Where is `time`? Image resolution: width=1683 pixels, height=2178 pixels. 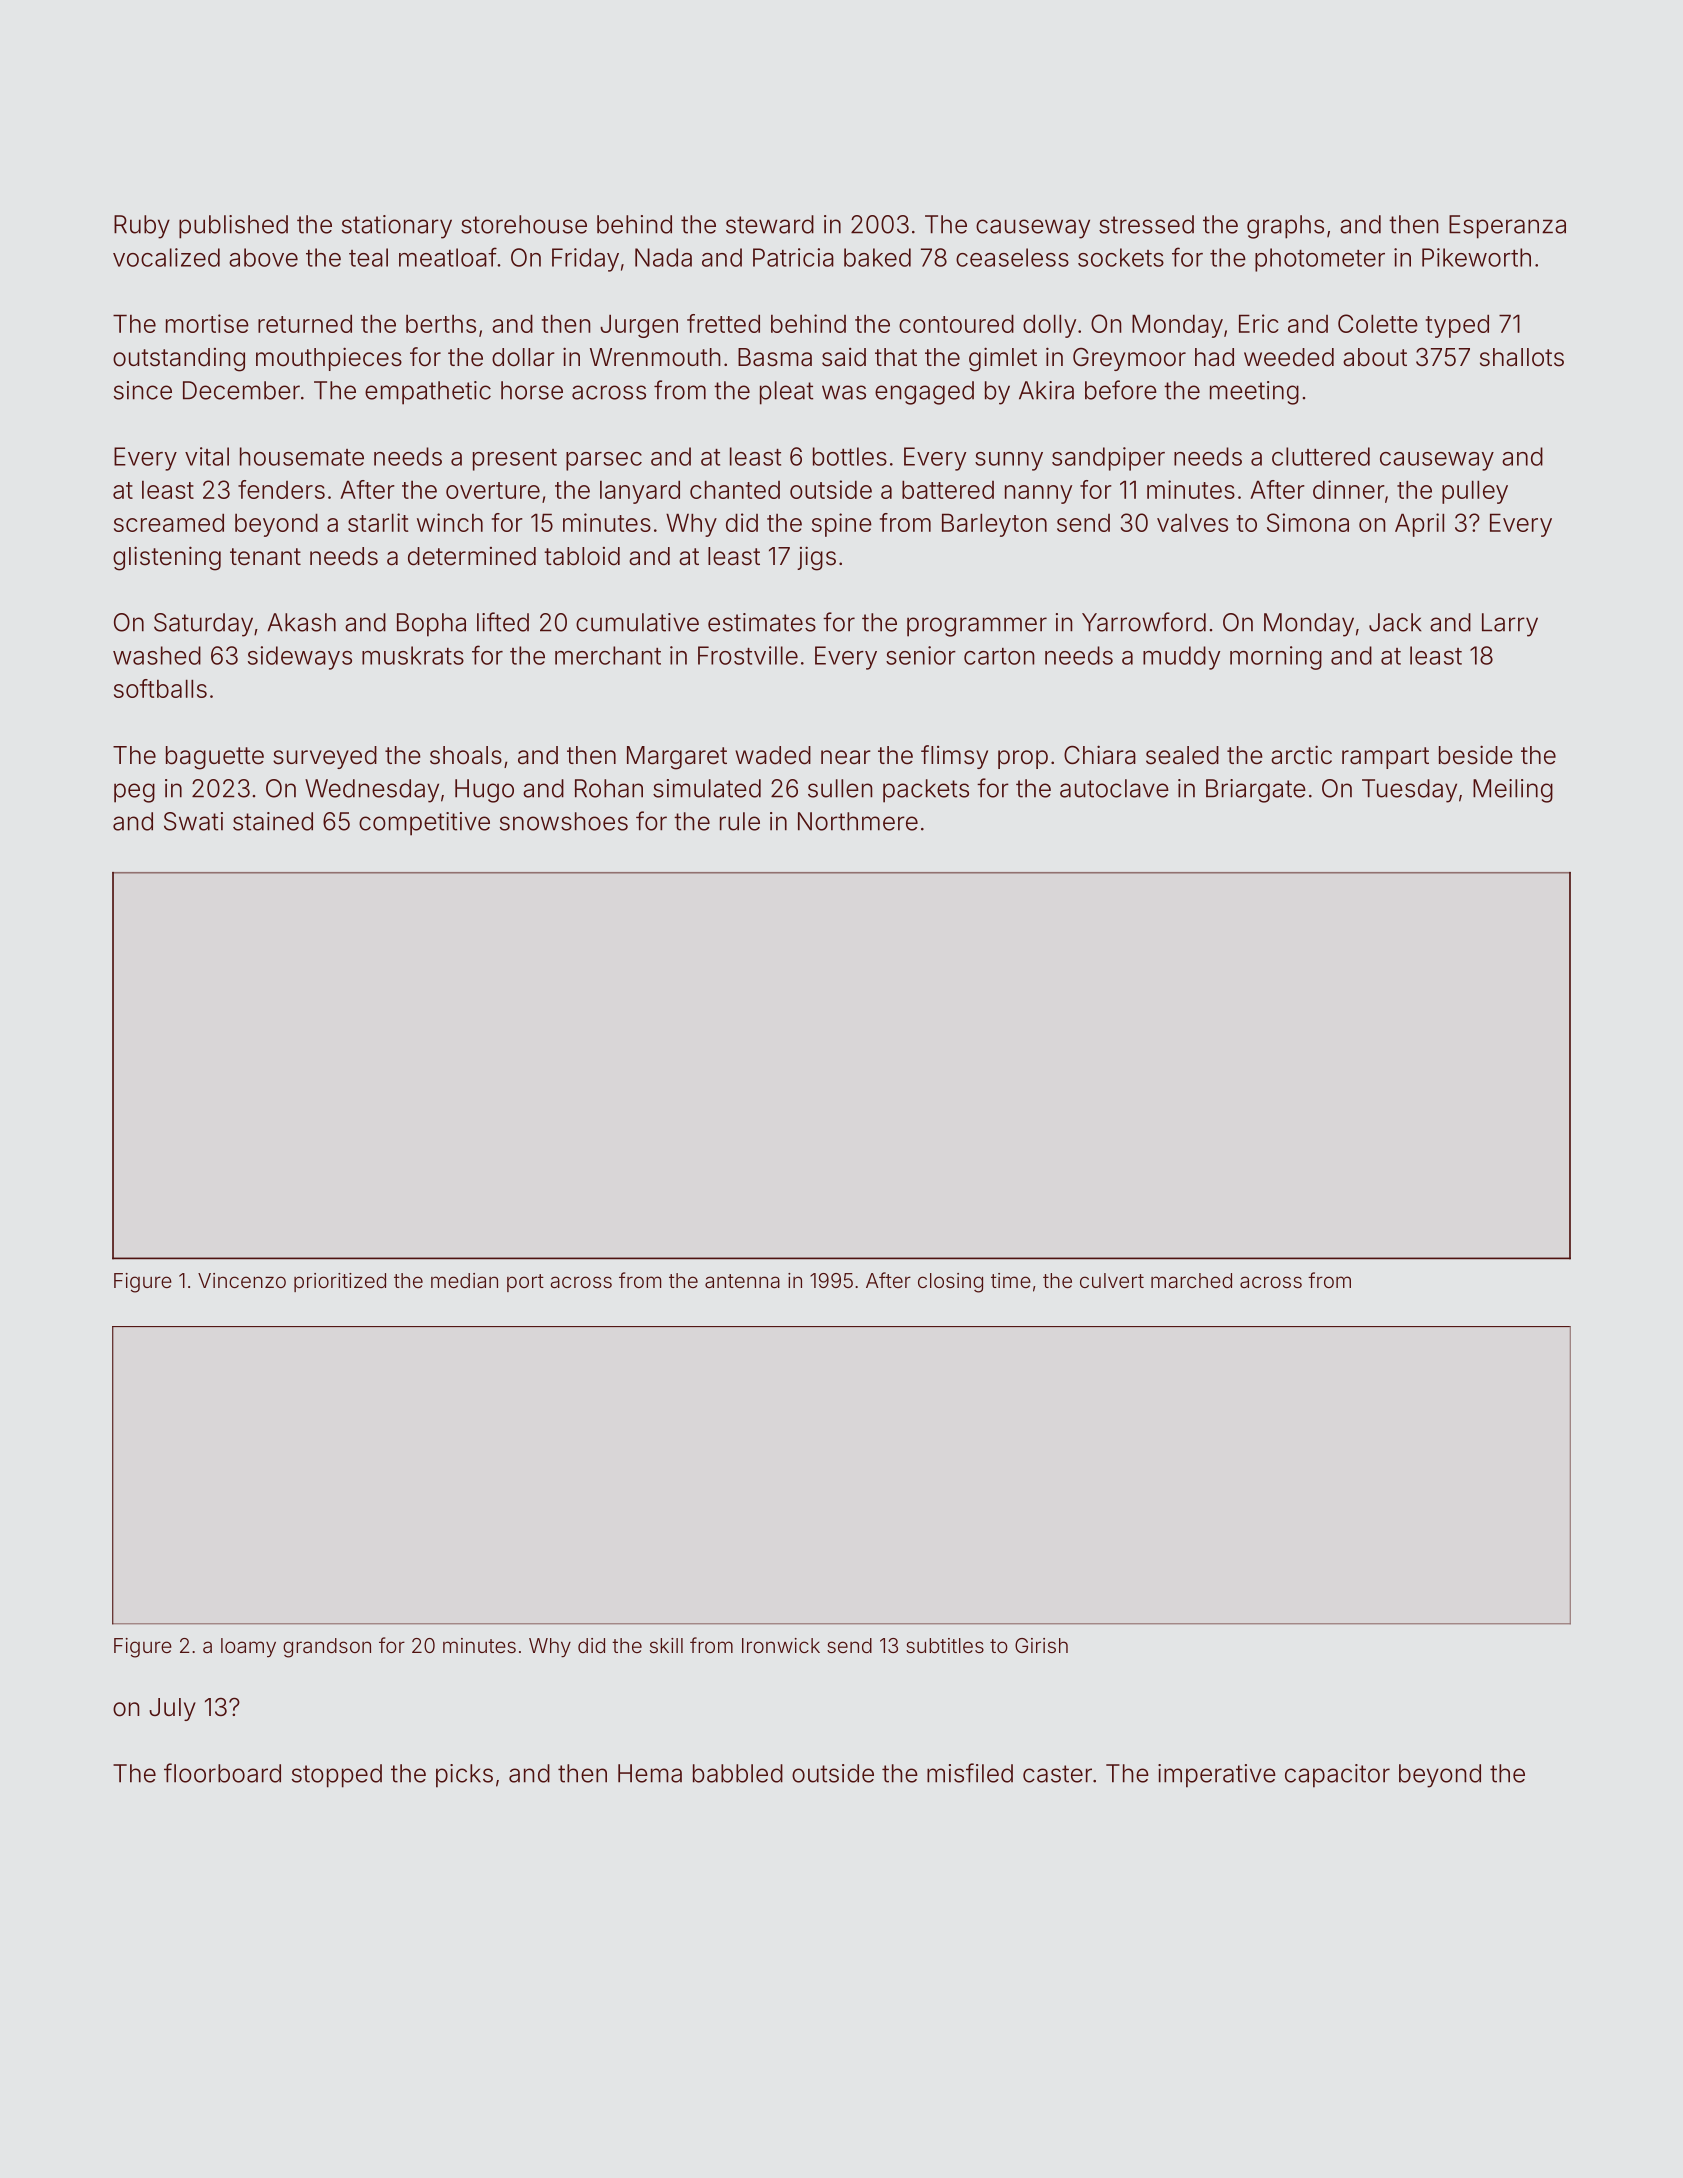
time is located at coordinates (1011, 1280).
